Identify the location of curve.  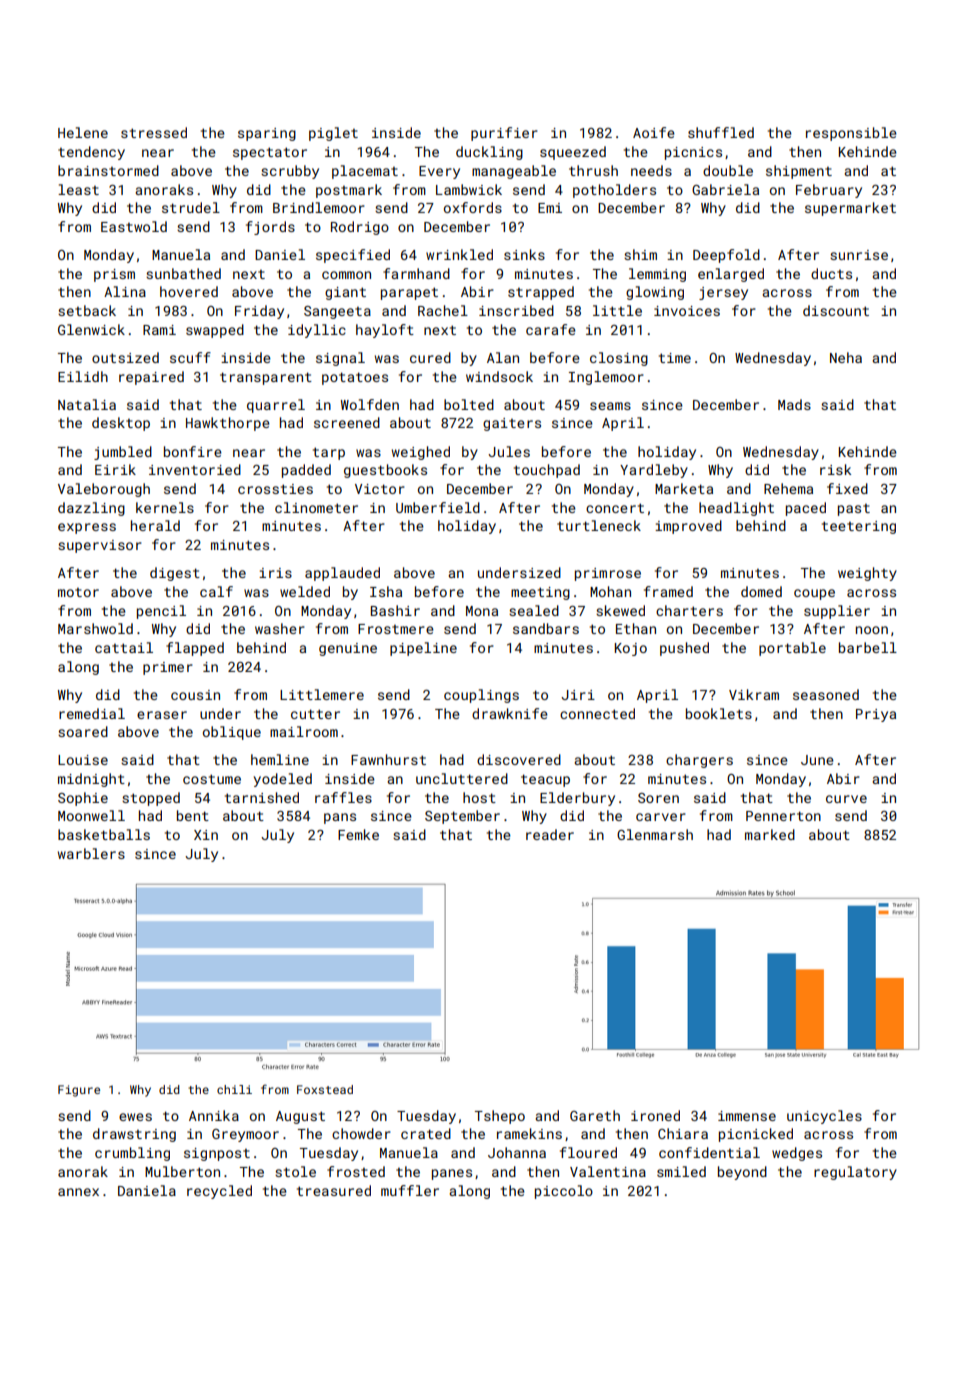
(846, 799).
